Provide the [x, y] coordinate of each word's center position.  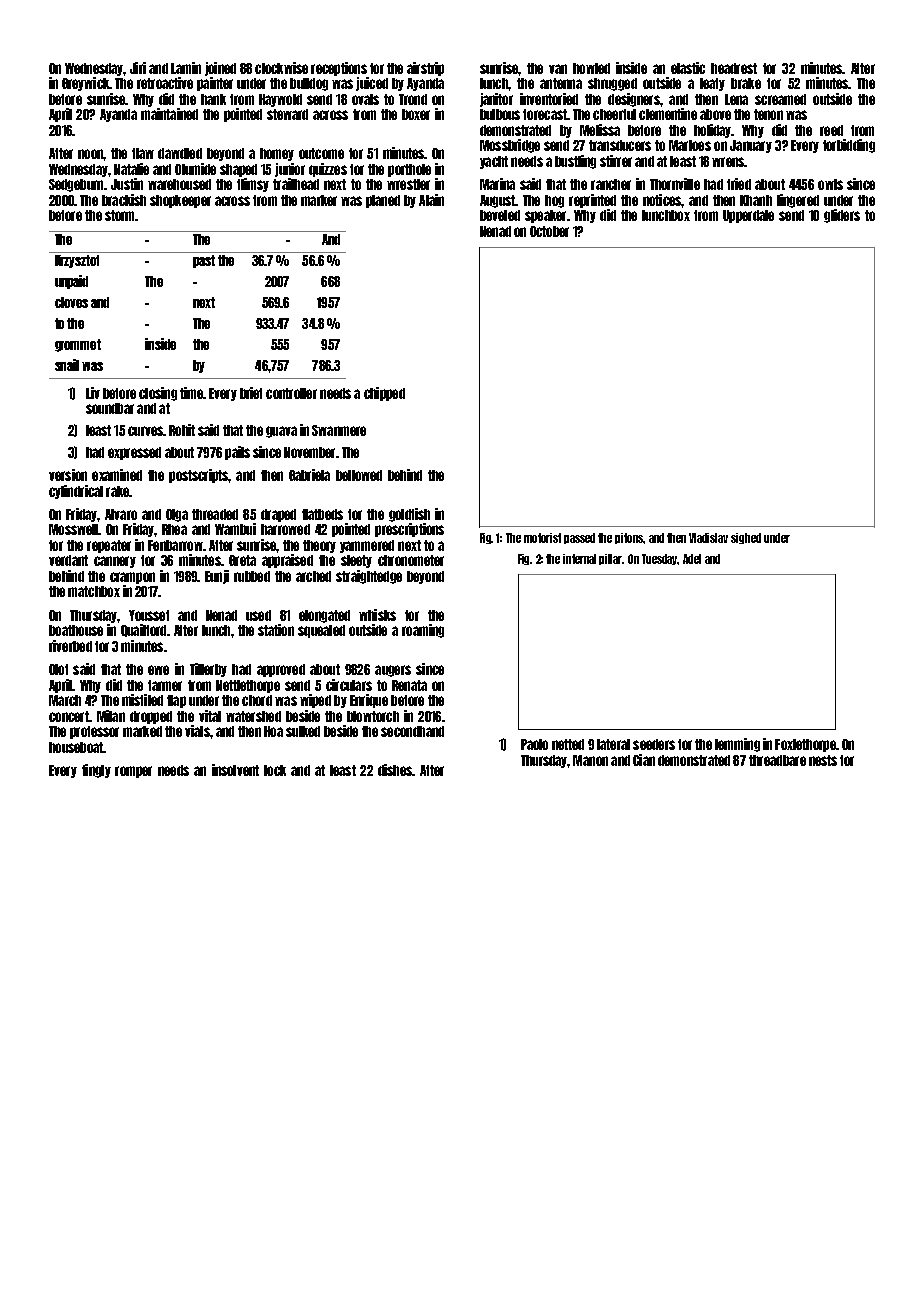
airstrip [425, 69]
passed [579, 538]
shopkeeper [180, 201]
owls [830, 184]
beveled [500, 215]
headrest [734, 68]
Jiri [138, 68]
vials [197, 731]
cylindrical [76, 492]
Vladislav [708, 538]
